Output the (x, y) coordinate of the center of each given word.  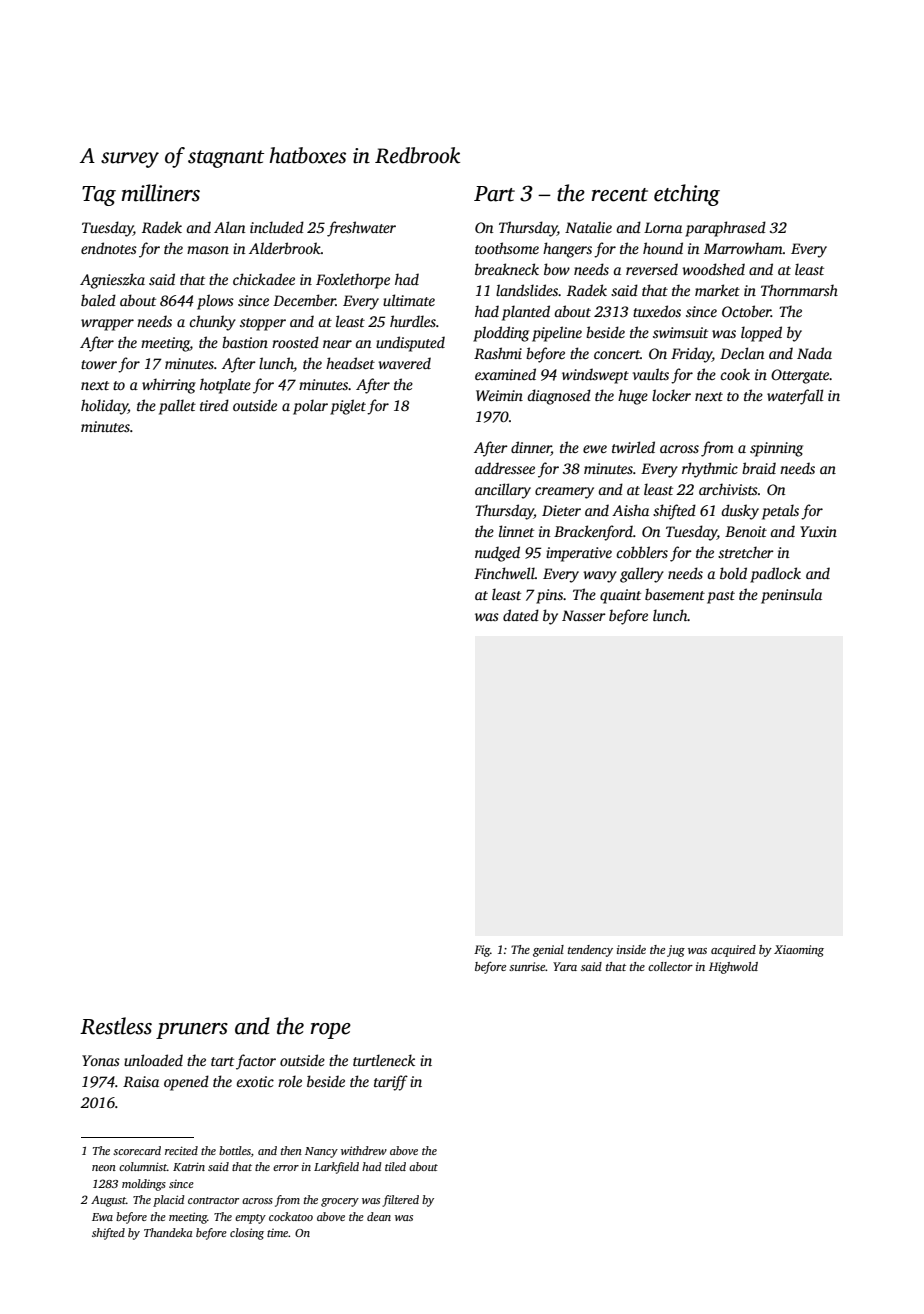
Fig (482, 951)
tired (214, 405)
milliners (160, 193)
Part (494, 194)
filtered (400, 1201)
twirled (633, 447)
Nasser (584, 615)
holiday (104, 407)
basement (675, 594)
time (277, 1233)
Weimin (499, 395)
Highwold (733, 968)
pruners (192, 1031)
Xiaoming (799, 951)
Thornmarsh (799, 290)
